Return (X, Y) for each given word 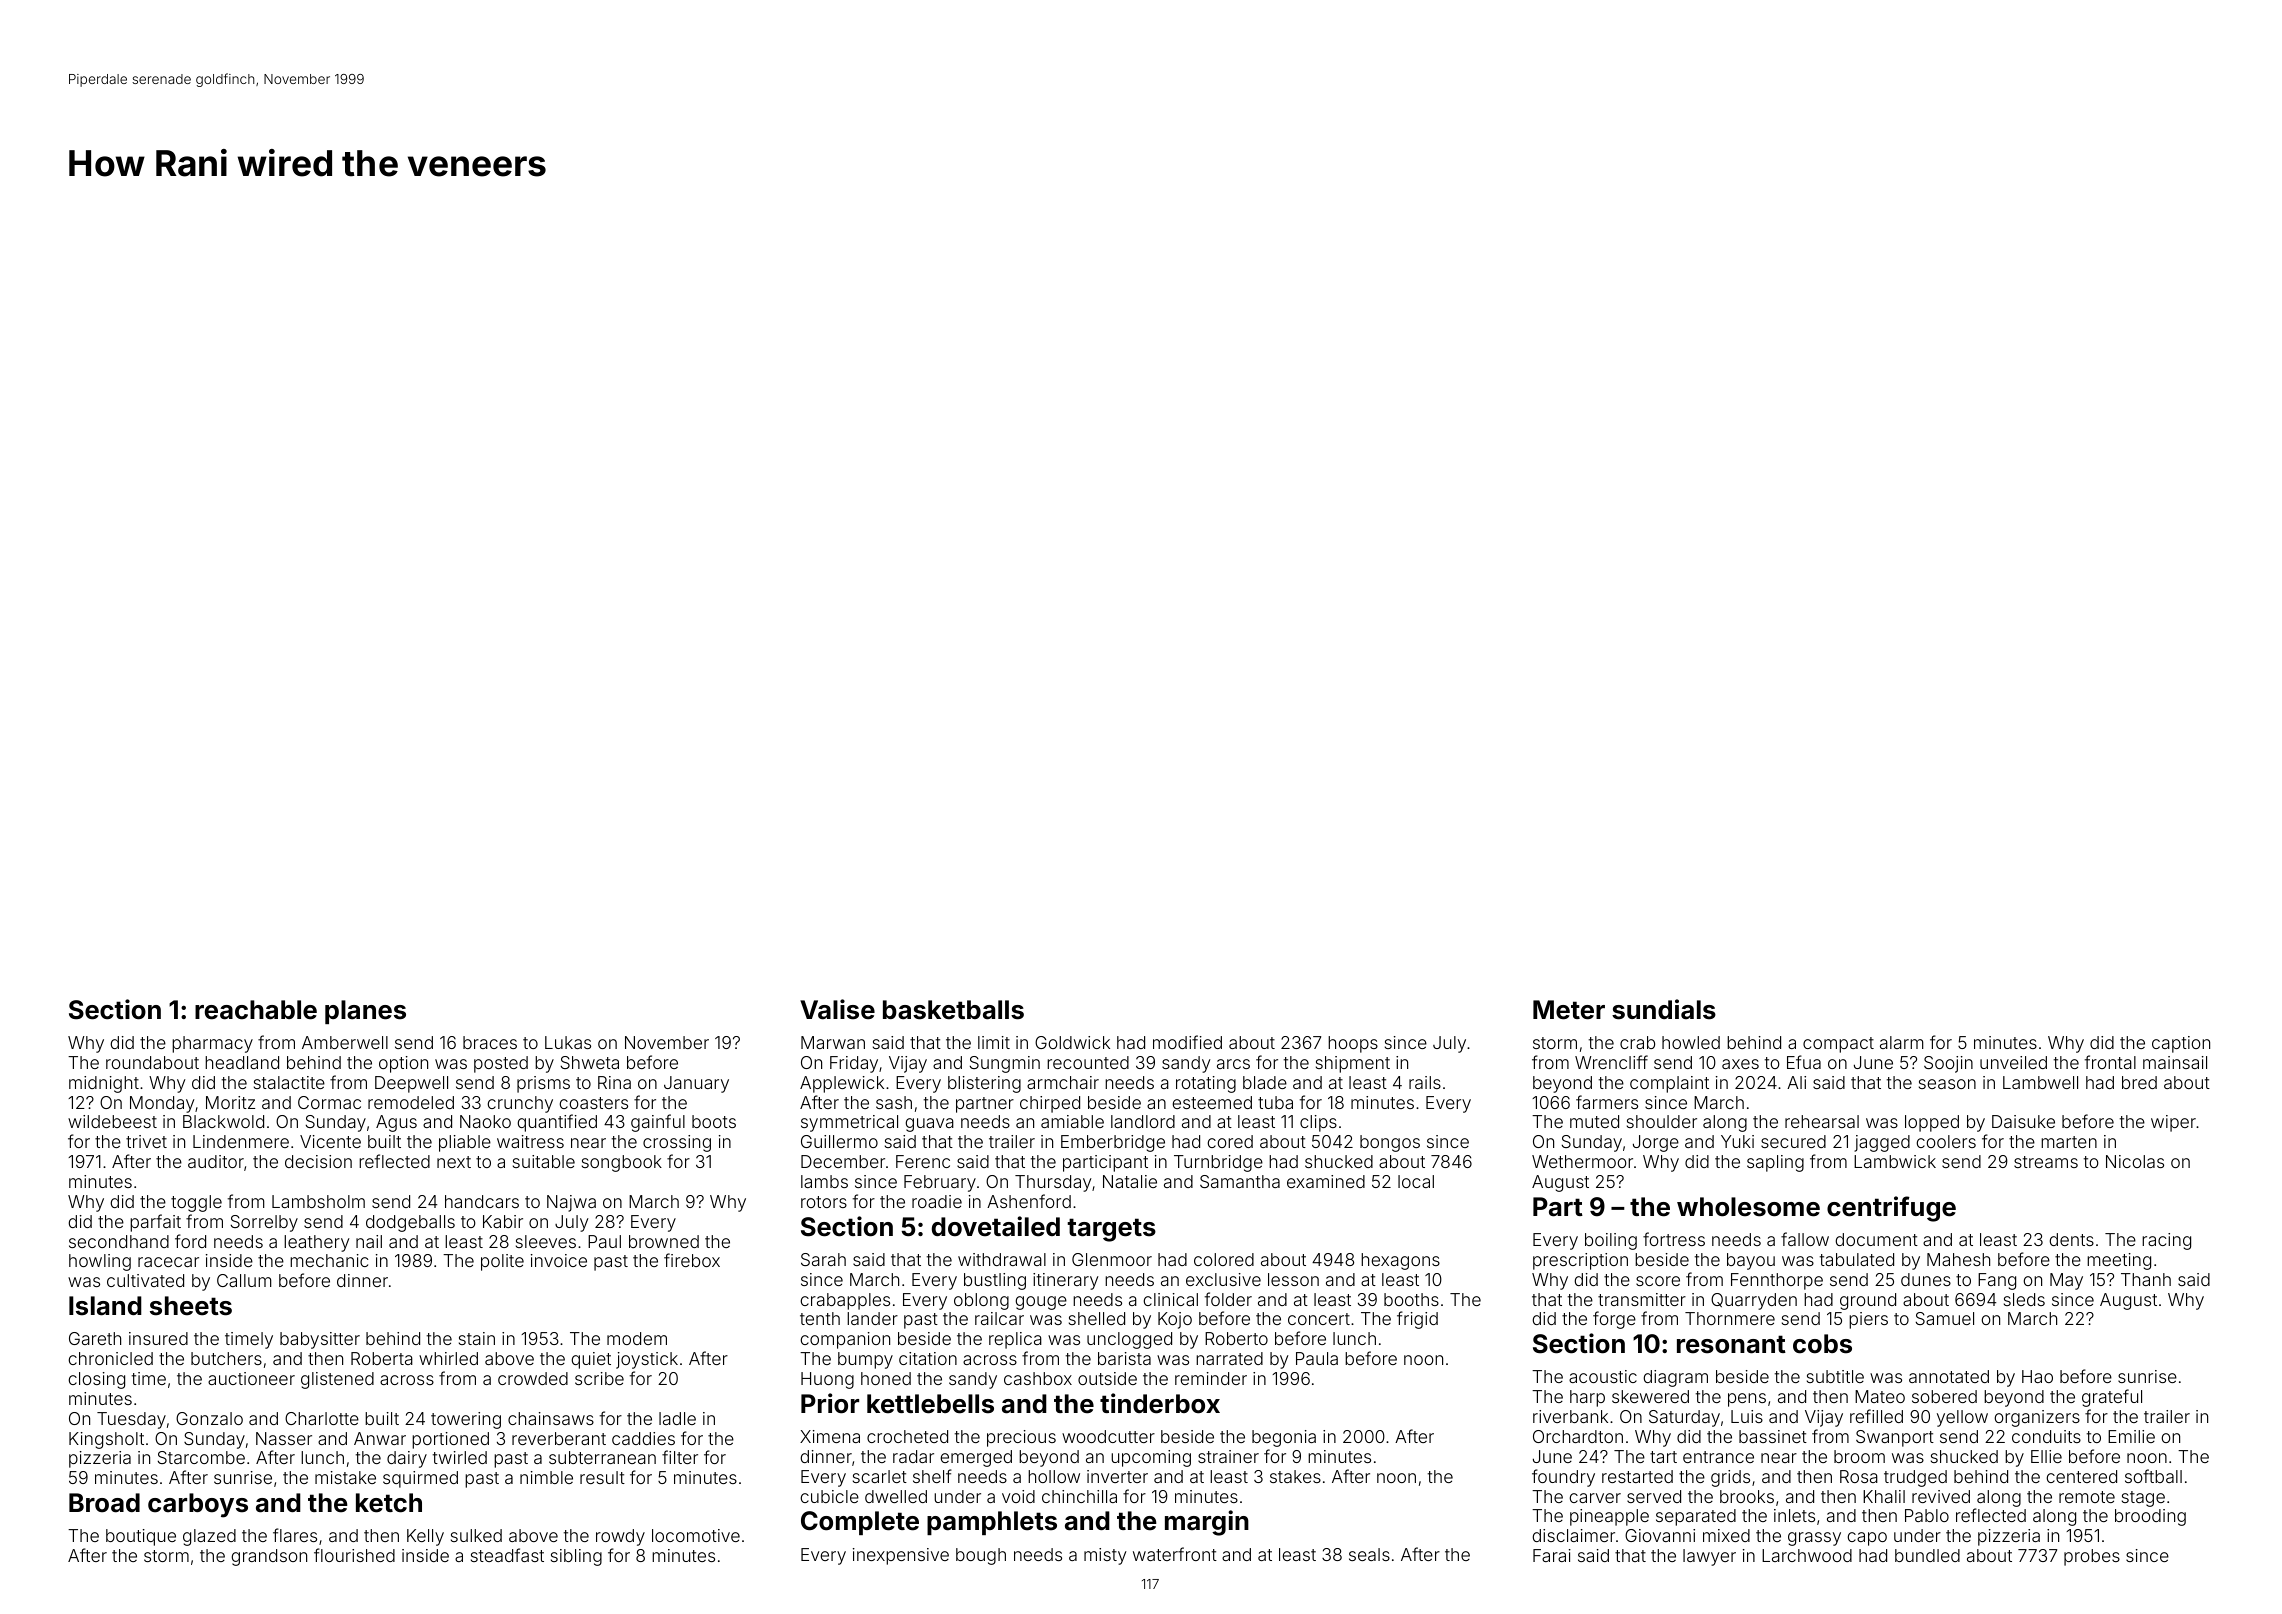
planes (365, 1012)
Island (105, 1306)
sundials (1664, 1009)
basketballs (953, 1010)
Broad (104, 1503)
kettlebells (930, 1404)
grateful (2112, 1398)
